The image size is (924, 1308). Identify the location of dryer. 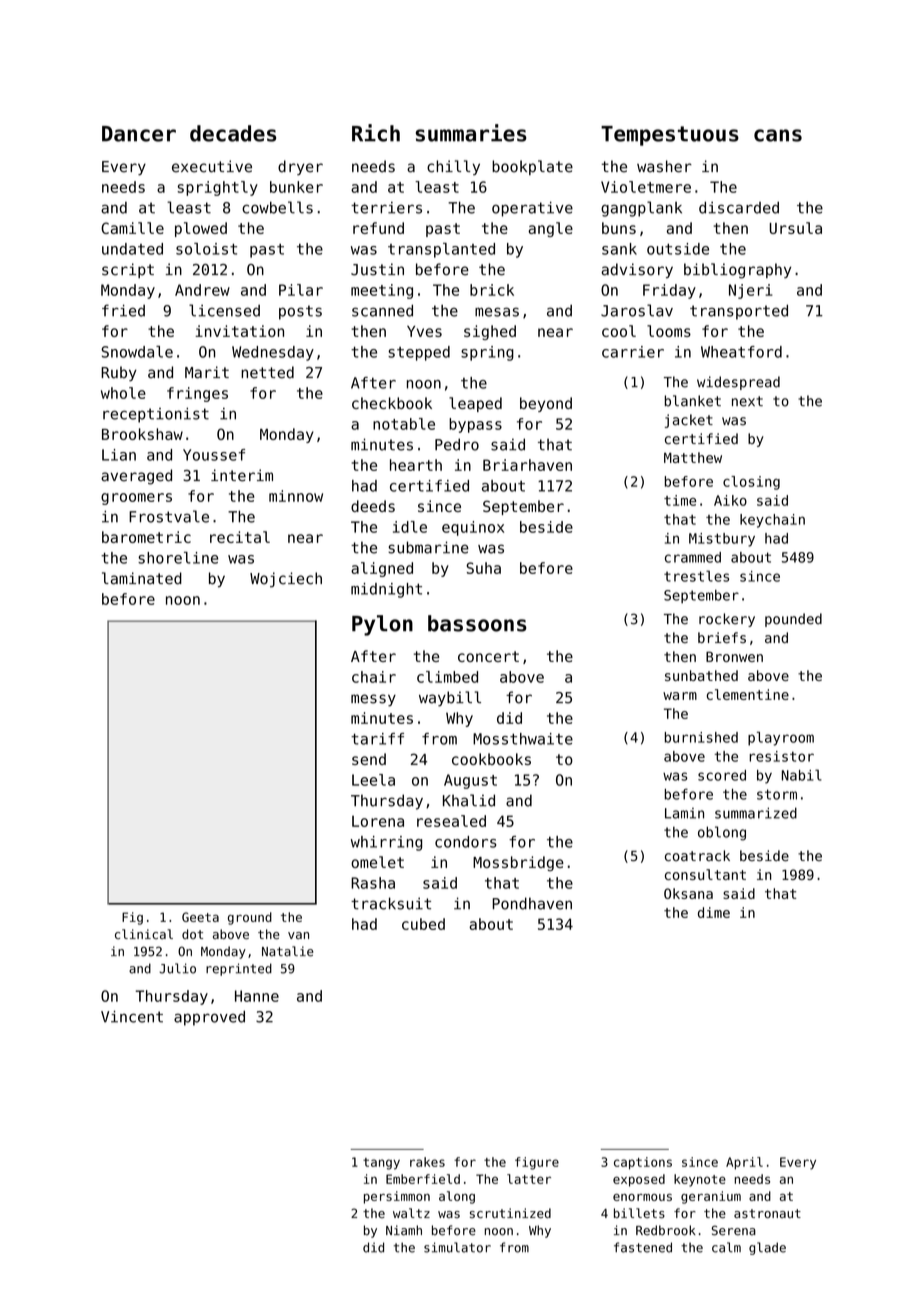
(300, 167).
